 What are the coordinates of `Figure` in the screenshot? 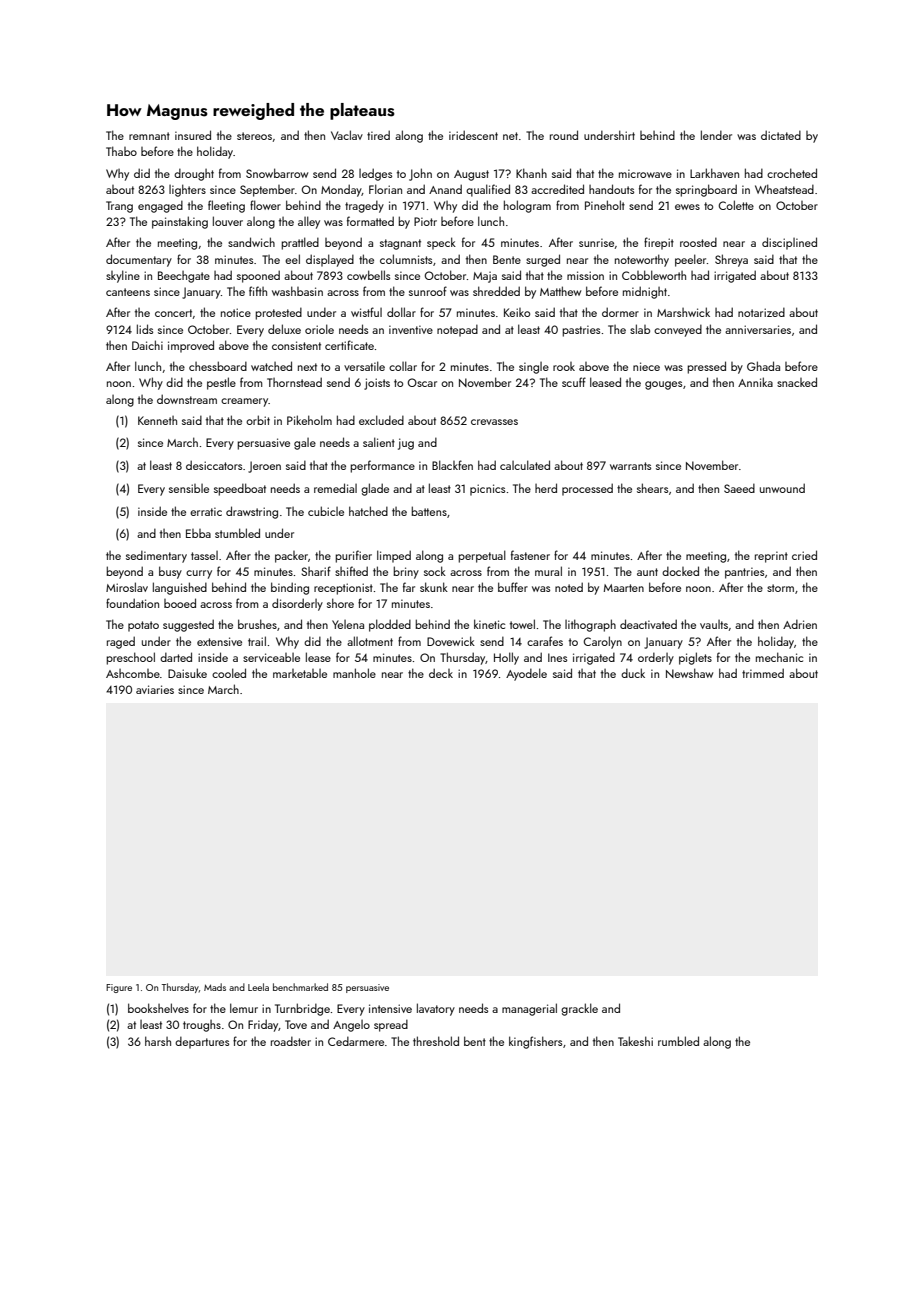 It's located at (119, 988).
